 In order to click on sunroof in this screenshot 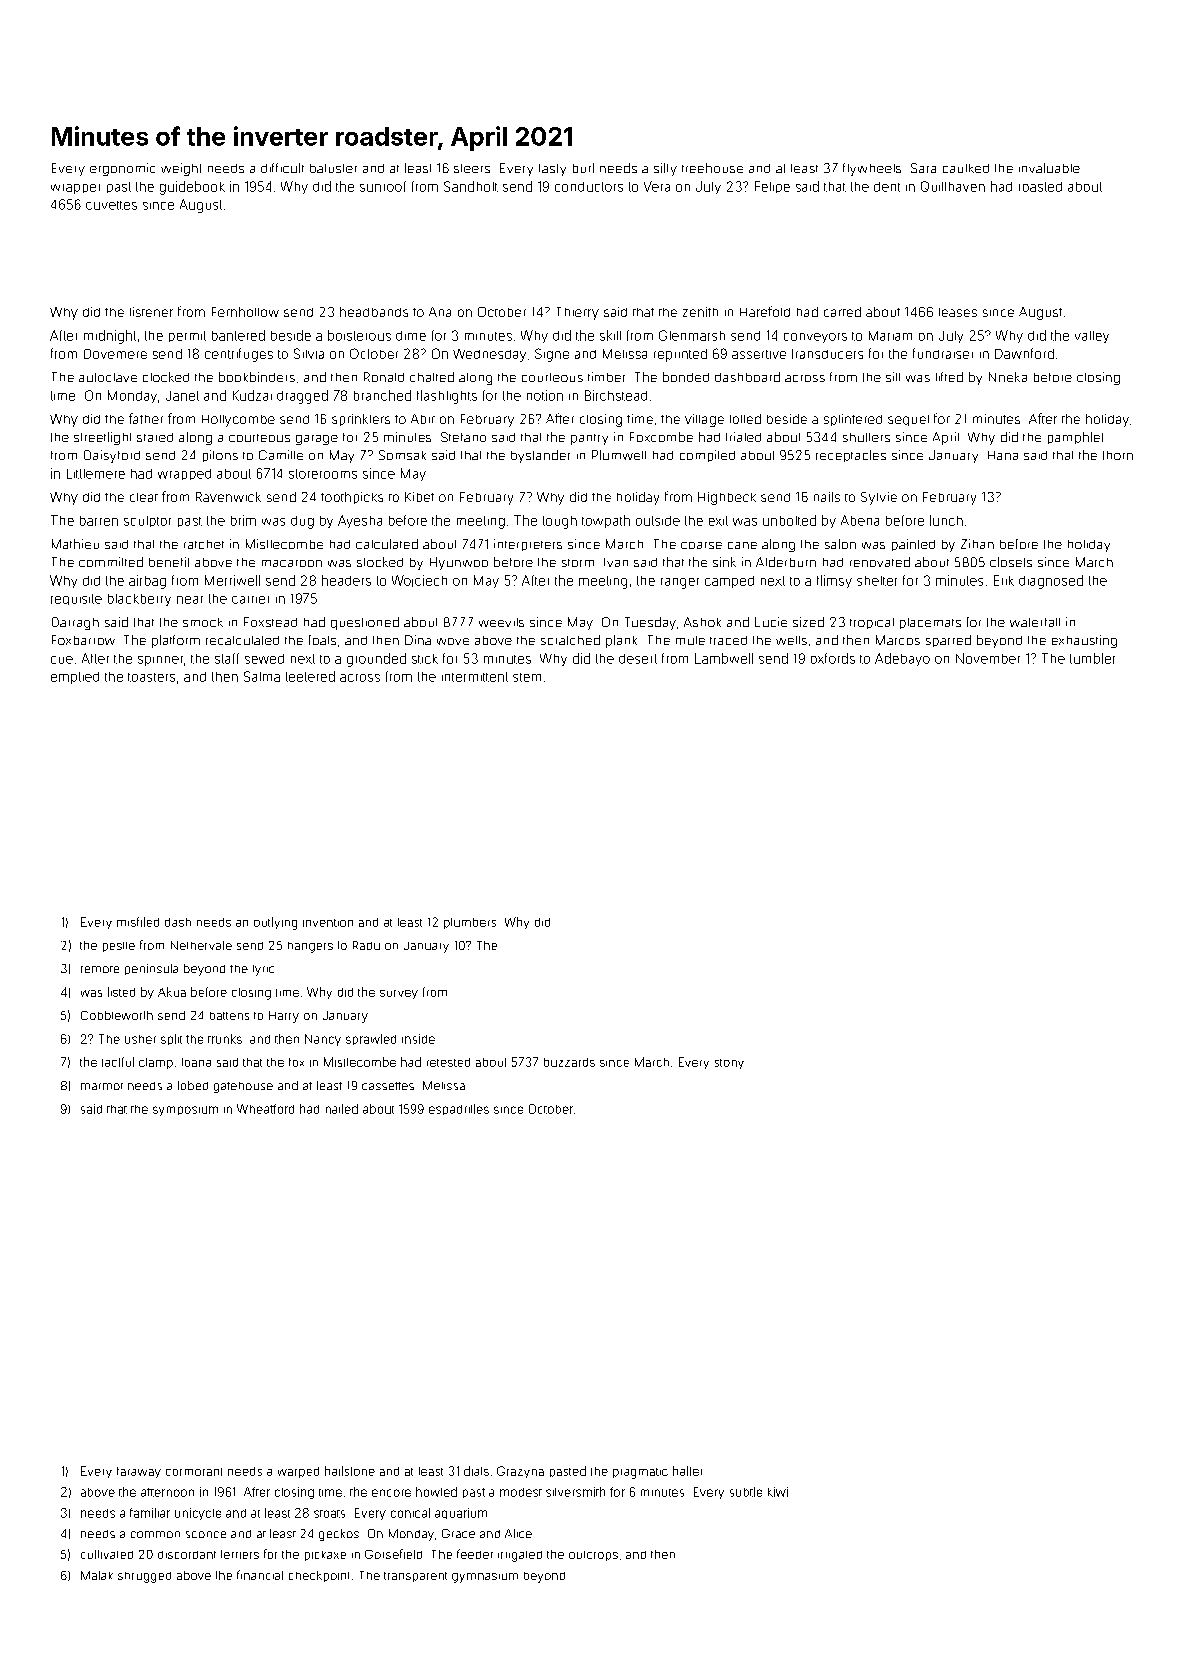, I will do `click(383, 186)`.
